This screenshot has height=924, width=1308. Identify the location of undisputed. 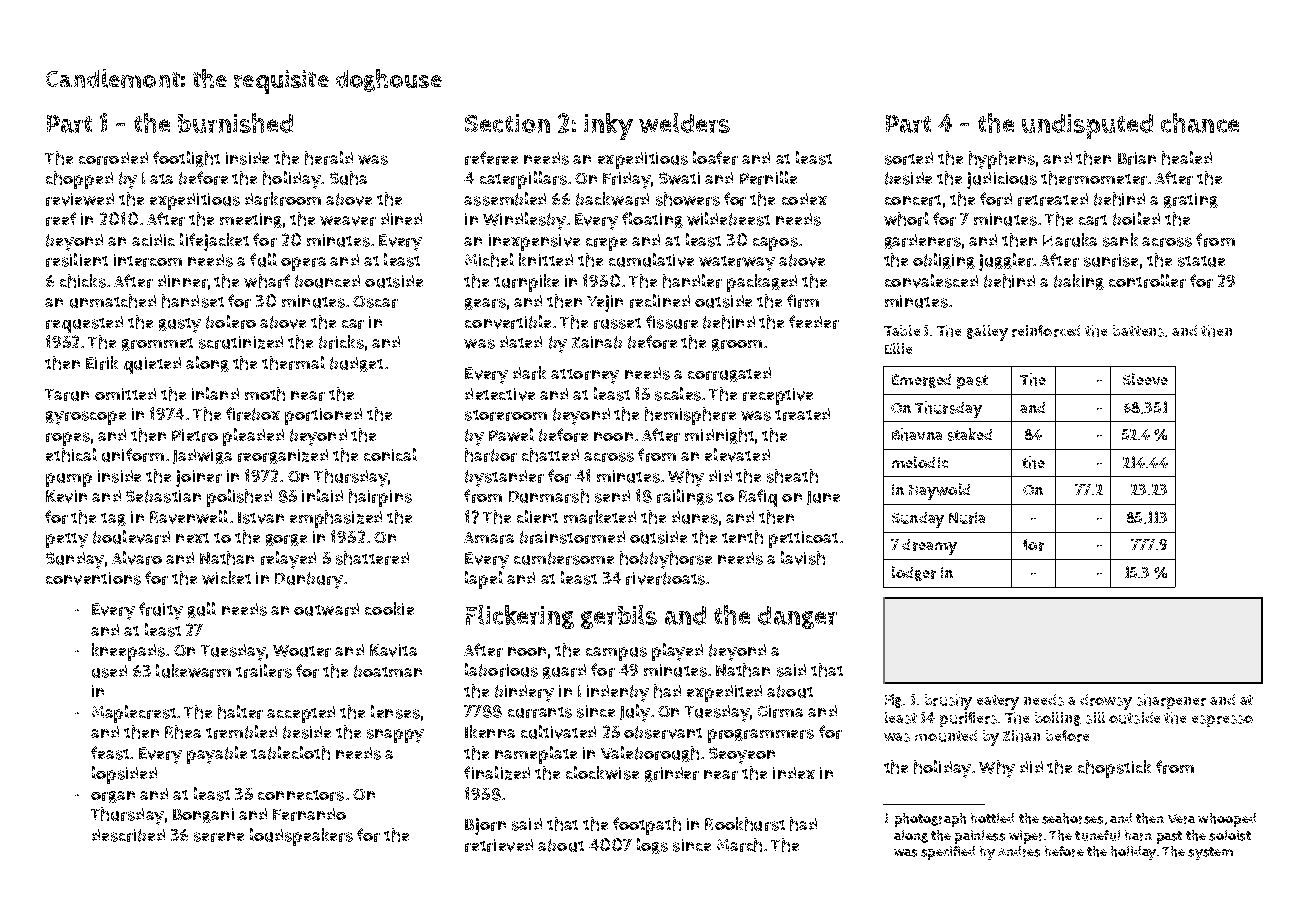
(1087, 126).
